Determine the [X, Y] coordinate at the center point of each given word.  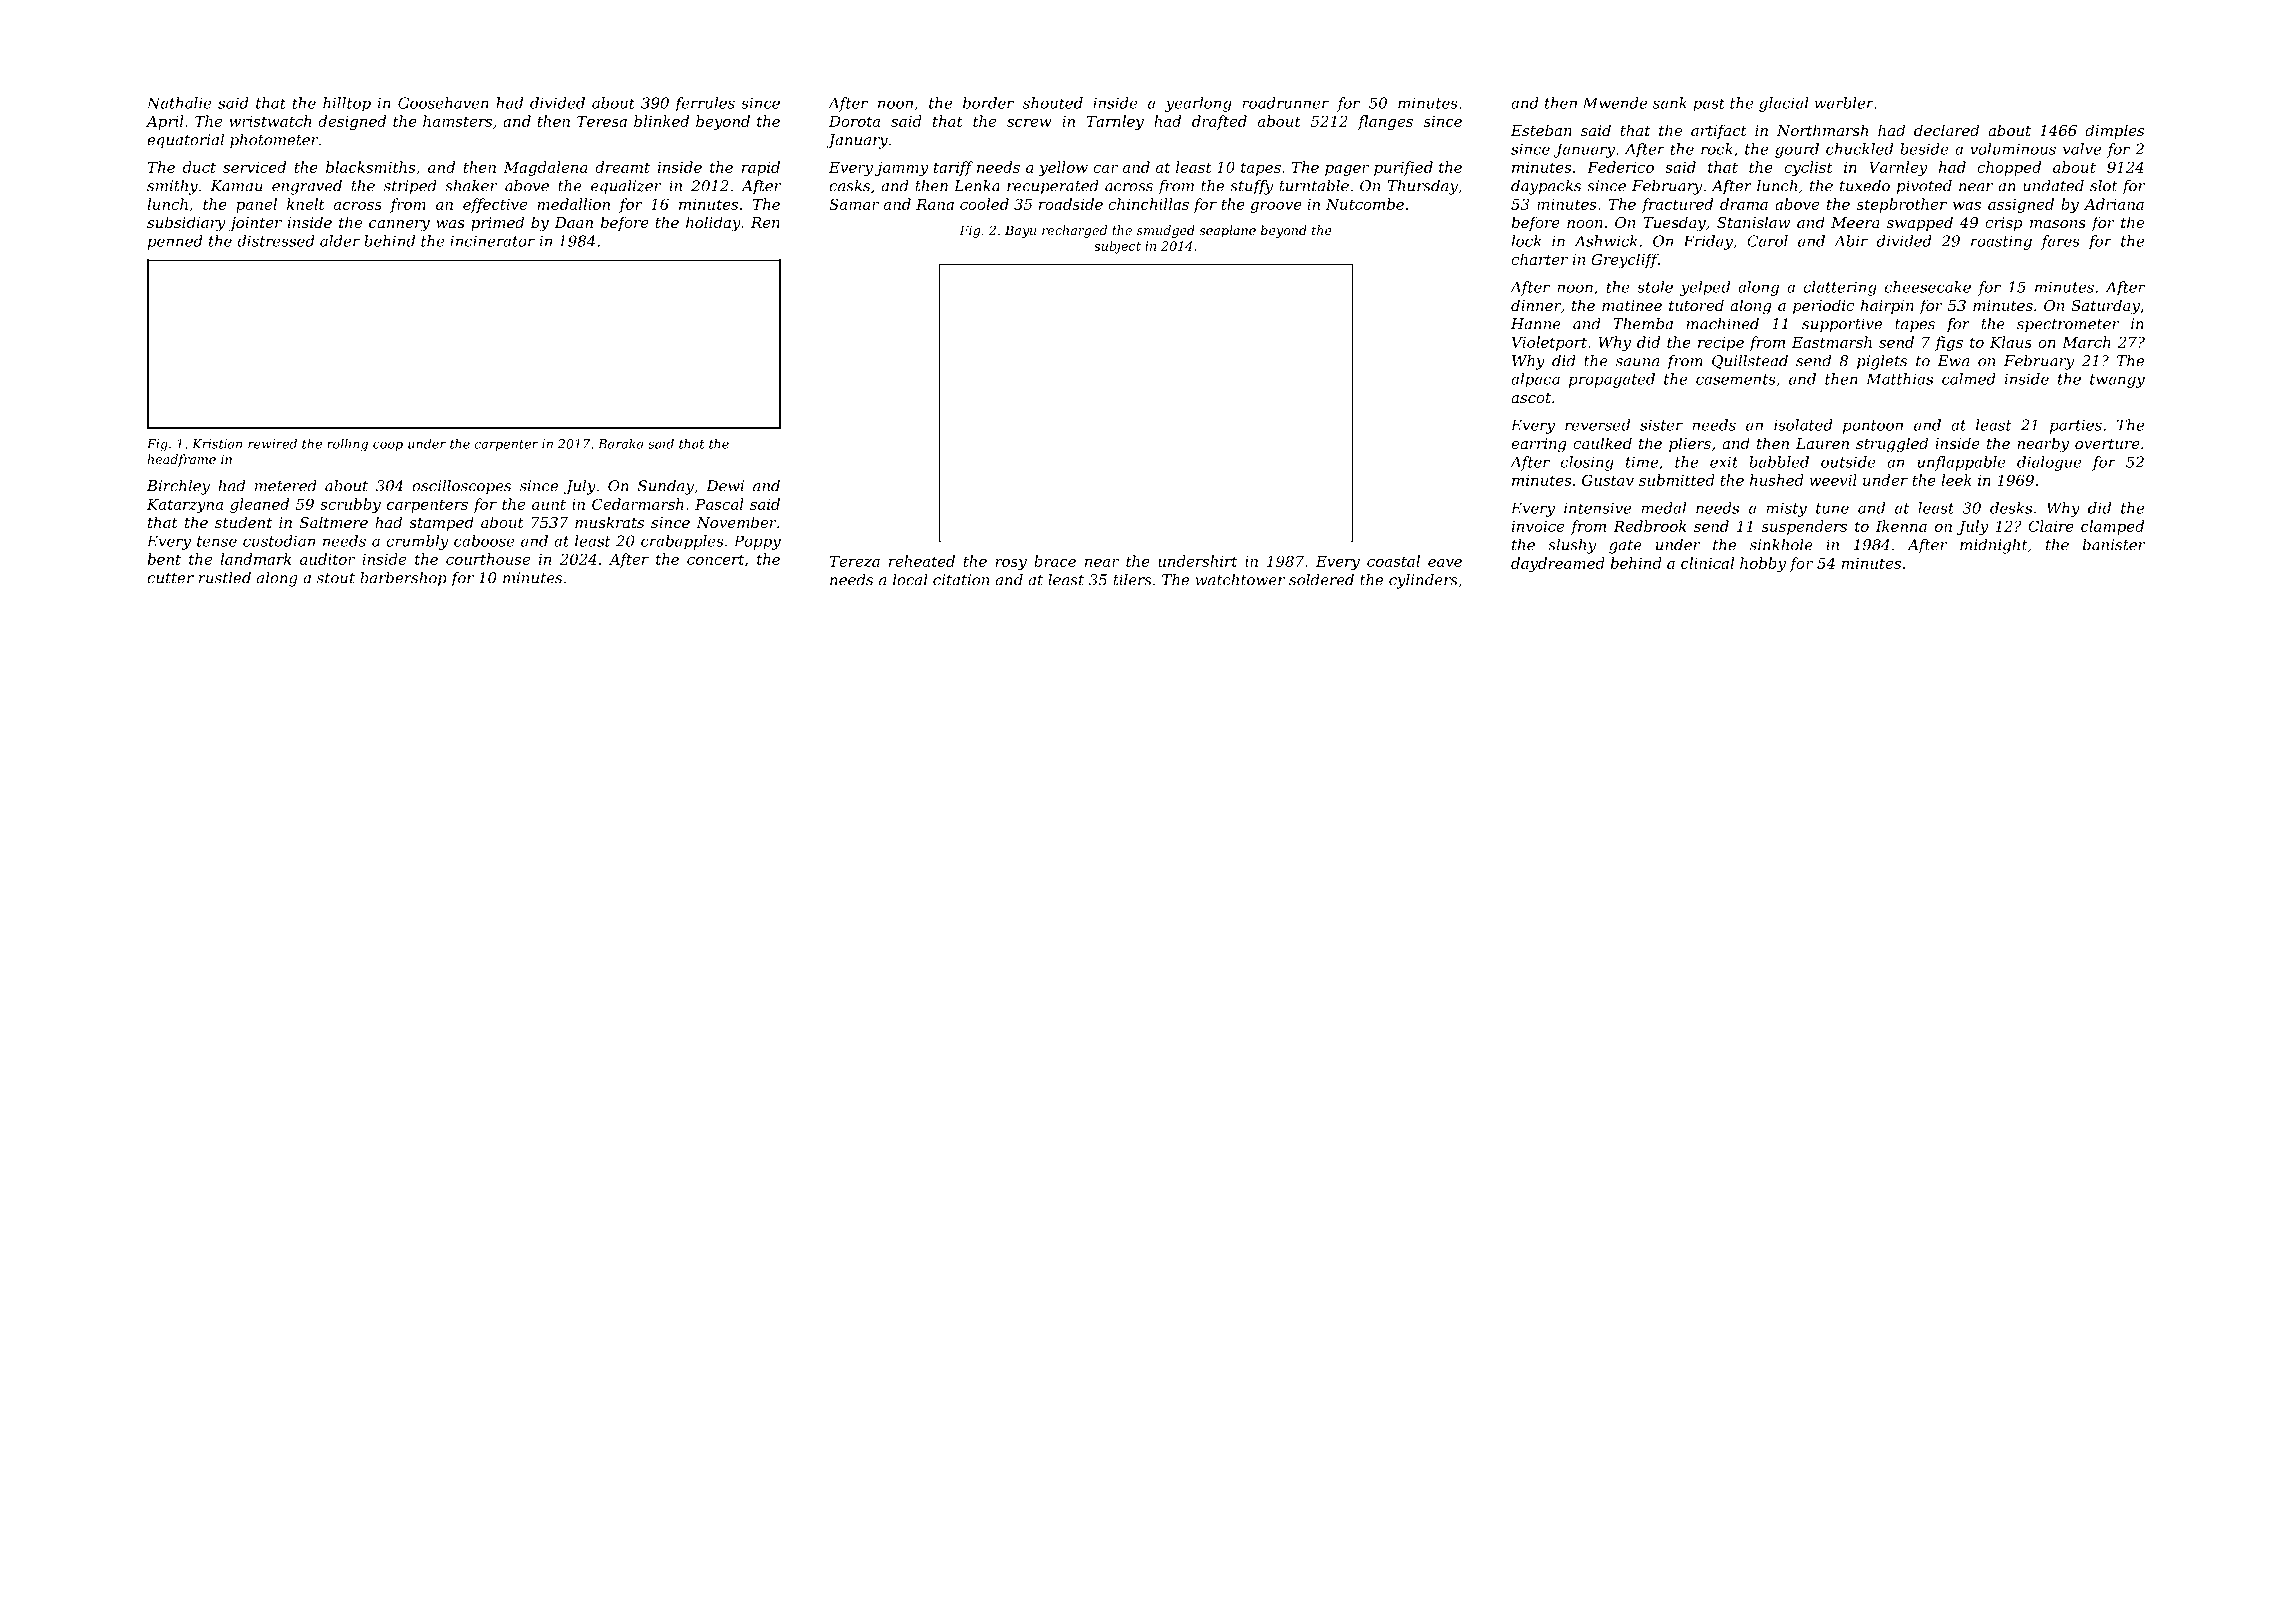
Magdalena [545, 168]
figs [1949, 343]
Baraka [620, 444]
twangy [2117, 381]
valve [2082, 149]
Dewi [725, 486]
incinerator [492, 241]
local [910, 580]
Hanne [1536, 324]
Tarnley [1115, 122]
